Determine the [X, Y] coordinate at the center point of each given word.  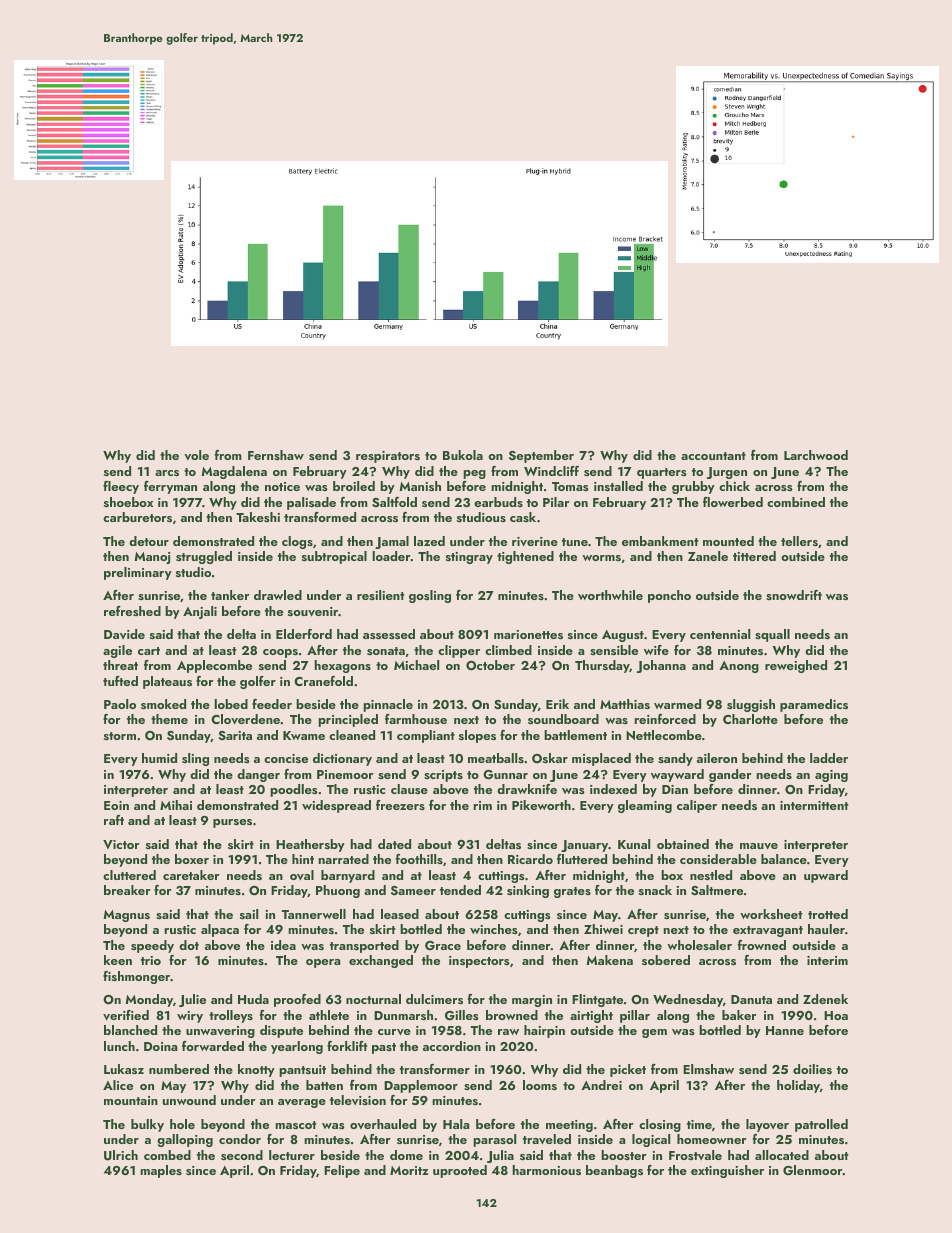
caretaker [191, 875]
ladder [829, 758]
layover [767, 1125]
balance [784, 859]
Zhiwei [603, 929]
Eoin [116, 805]
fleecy [121, 487]
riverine [535, 542]
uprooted [460, 1171]
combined [796, 502]
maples [161, 1171]
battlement [575, 735]
